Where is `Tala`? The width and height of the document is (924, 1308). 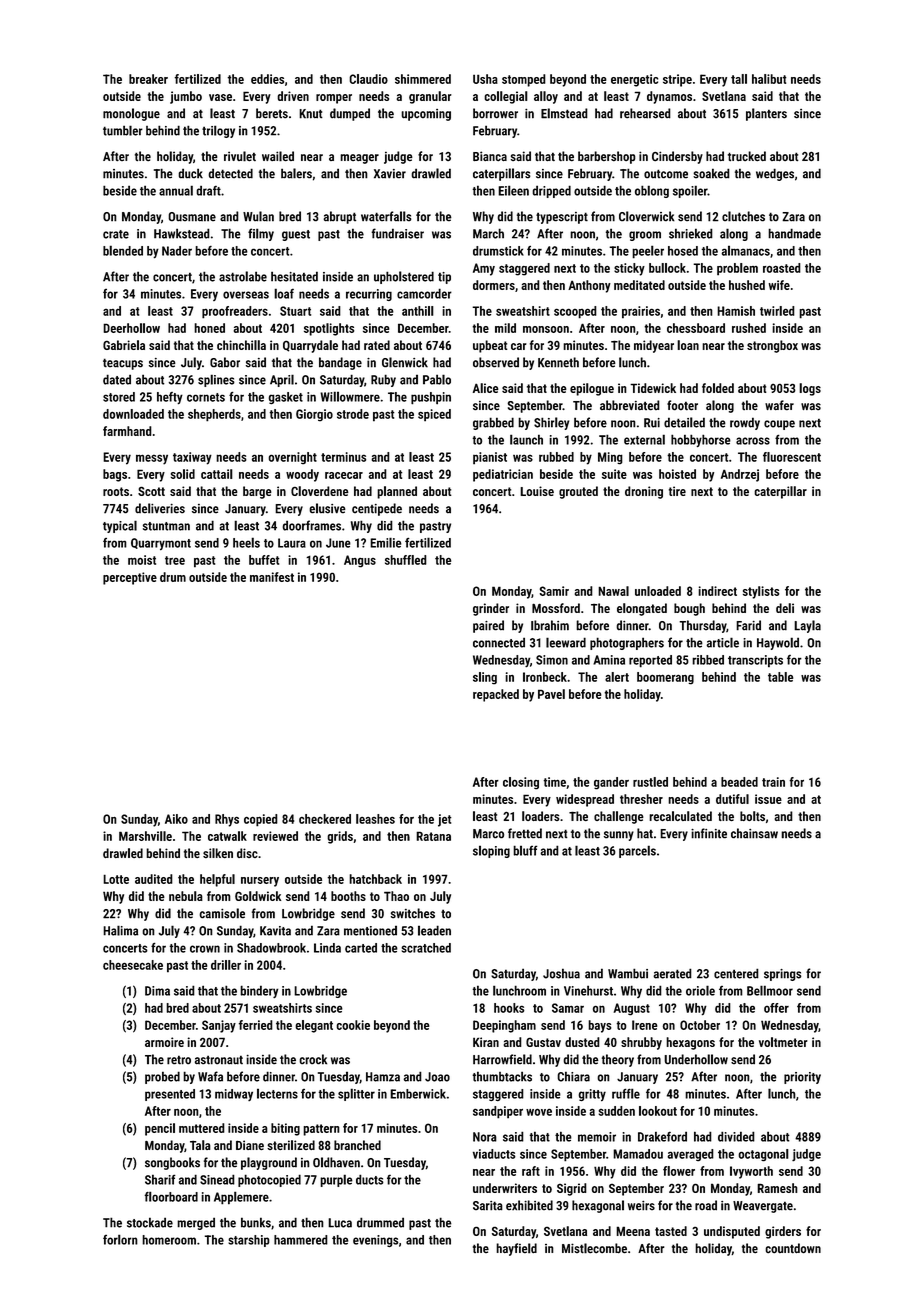
Tala is located at coordinates (200, 1145).
